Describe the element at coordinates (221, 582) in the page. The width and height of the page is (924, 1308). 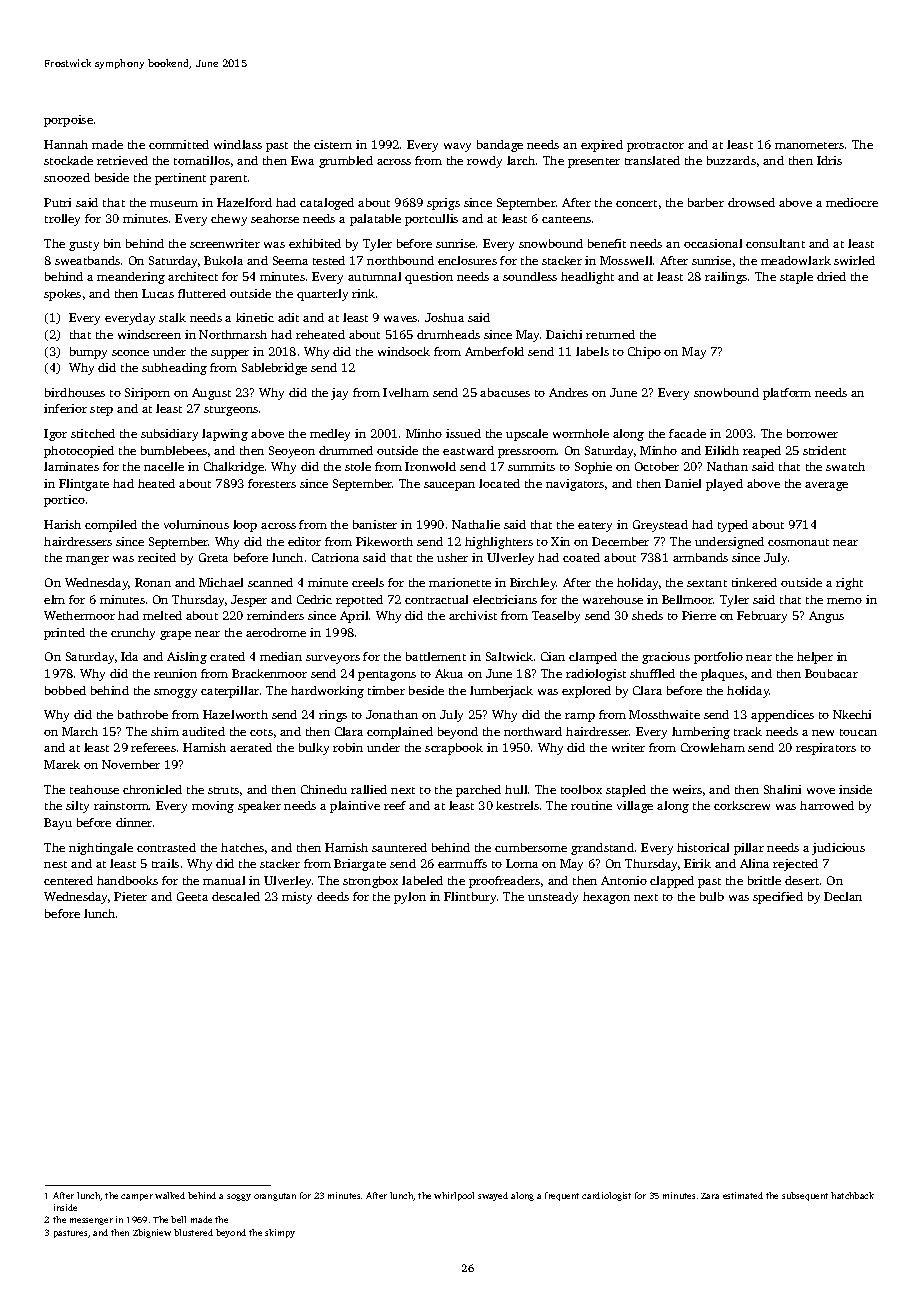
I see `Michael` at that location.
